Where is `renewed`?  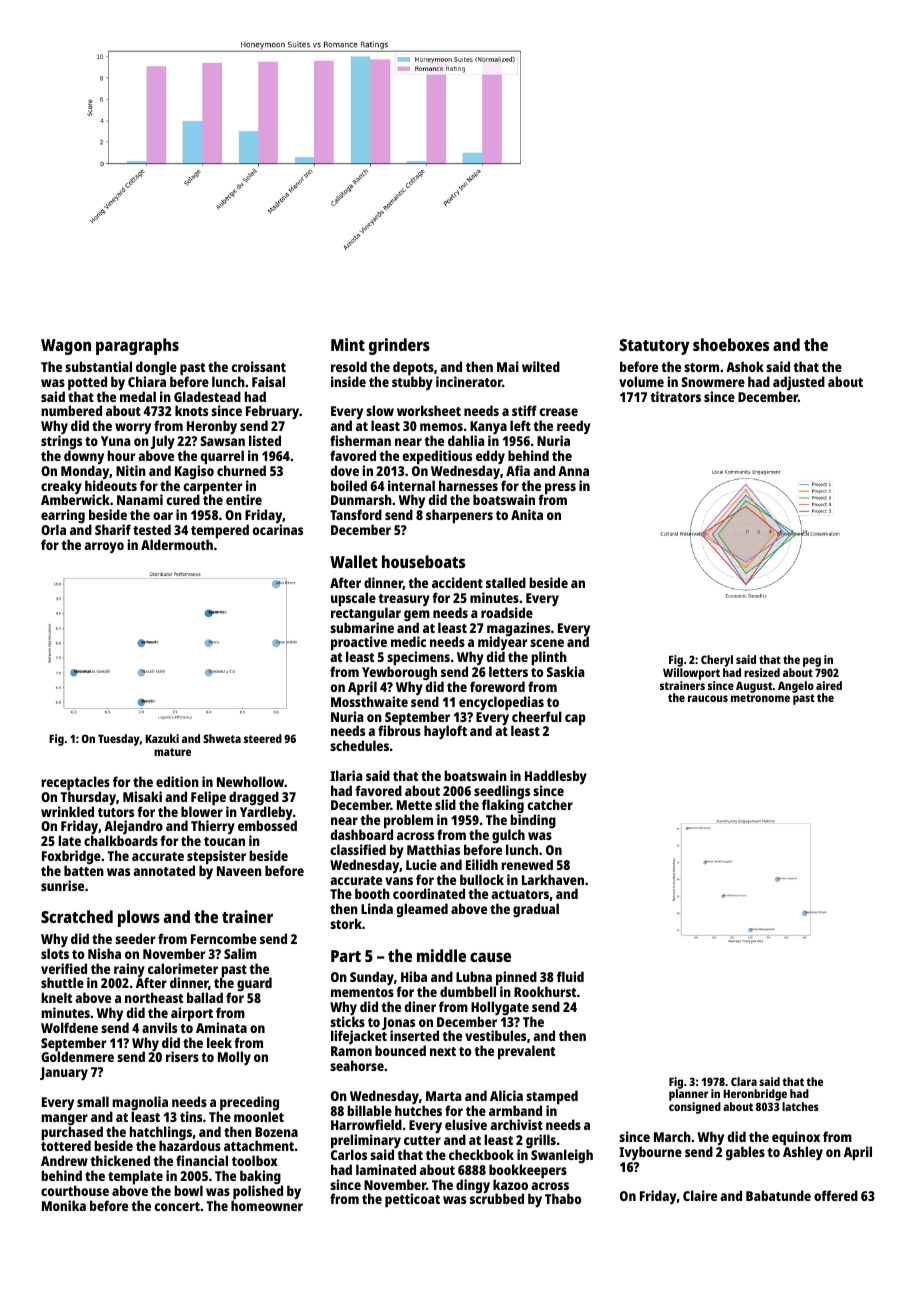 renewed is located at coordinates (527, 864).
